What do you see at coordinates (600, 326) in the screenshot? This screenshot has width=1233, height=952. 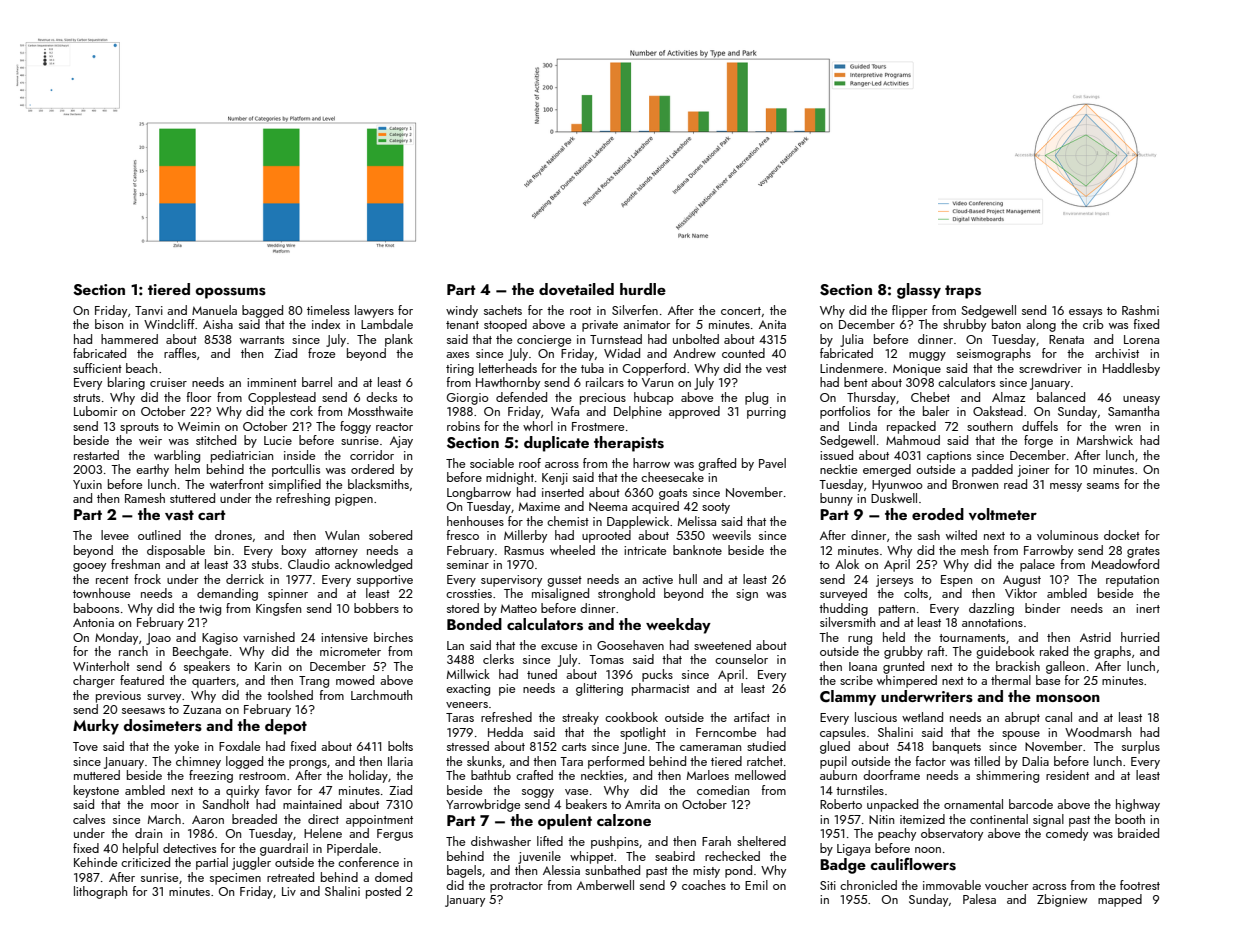 I see `private` at bounding box center [600, 326].
